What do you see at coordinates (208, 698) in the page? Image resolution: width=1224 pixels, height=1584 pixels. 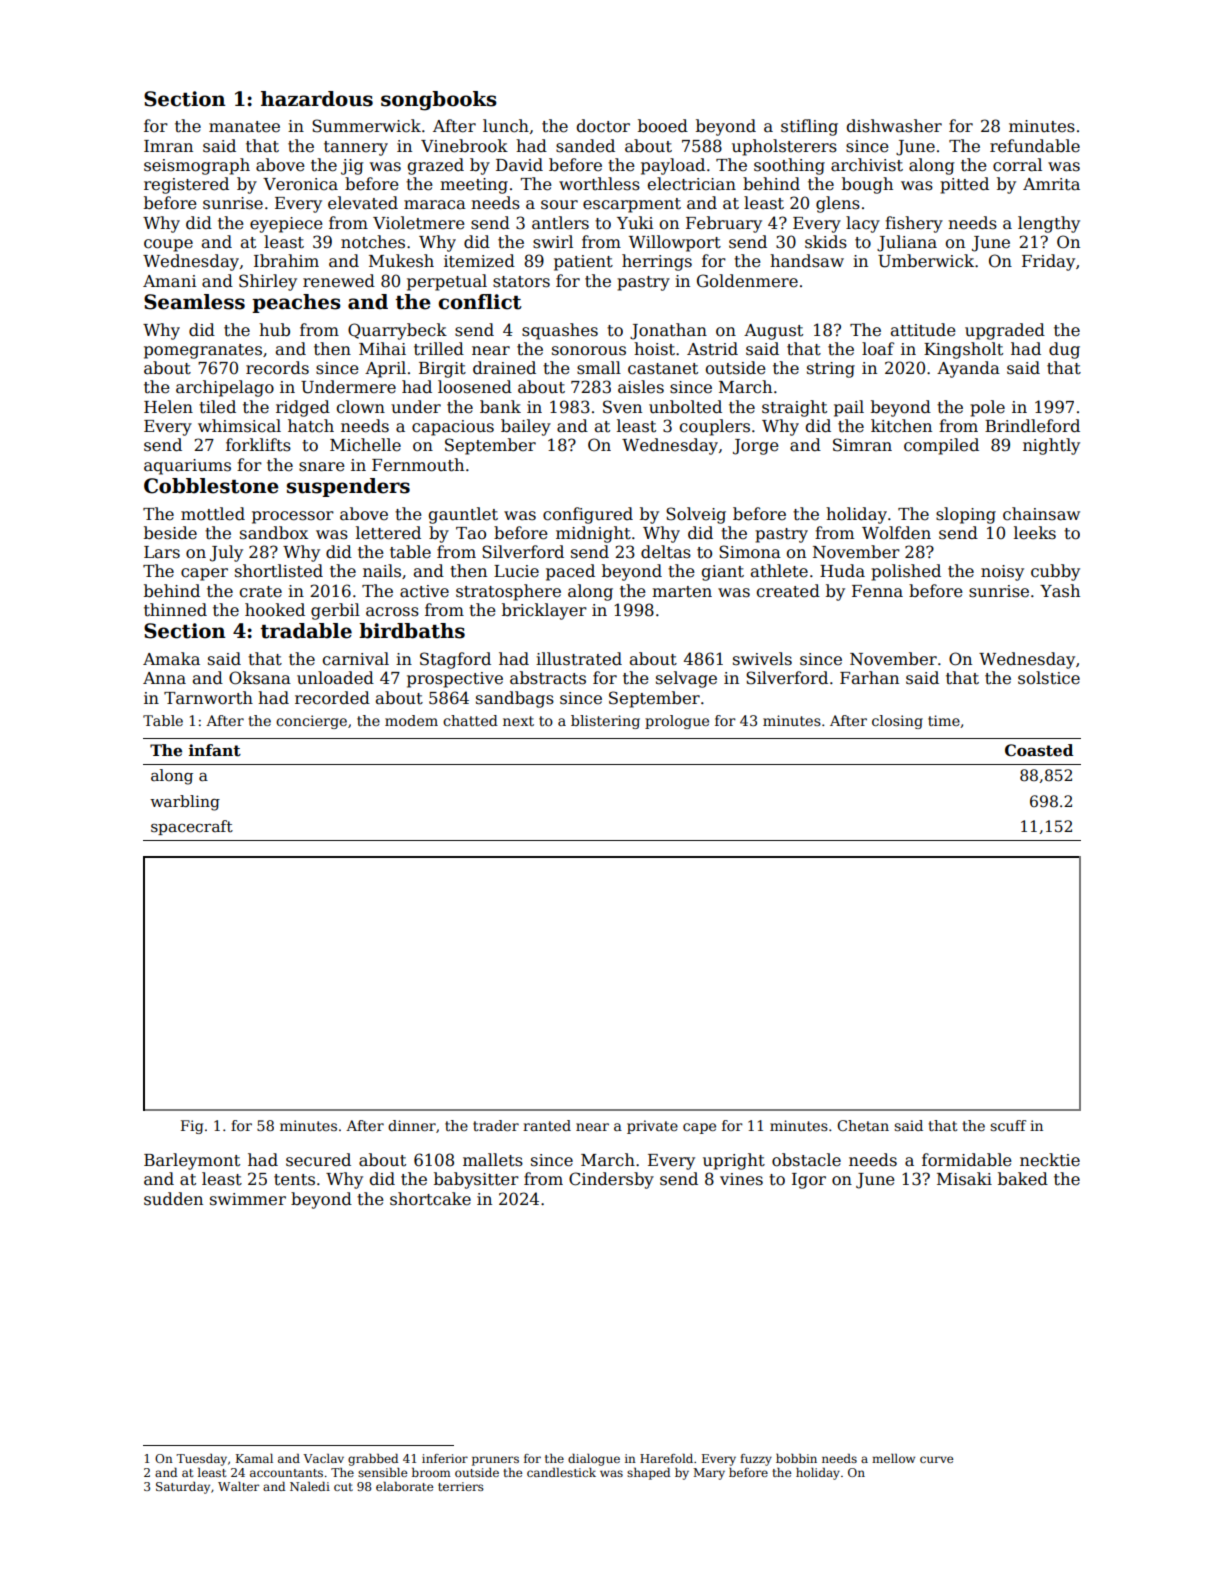 I see `Tarnworth` at bounding box center [208, 698].
